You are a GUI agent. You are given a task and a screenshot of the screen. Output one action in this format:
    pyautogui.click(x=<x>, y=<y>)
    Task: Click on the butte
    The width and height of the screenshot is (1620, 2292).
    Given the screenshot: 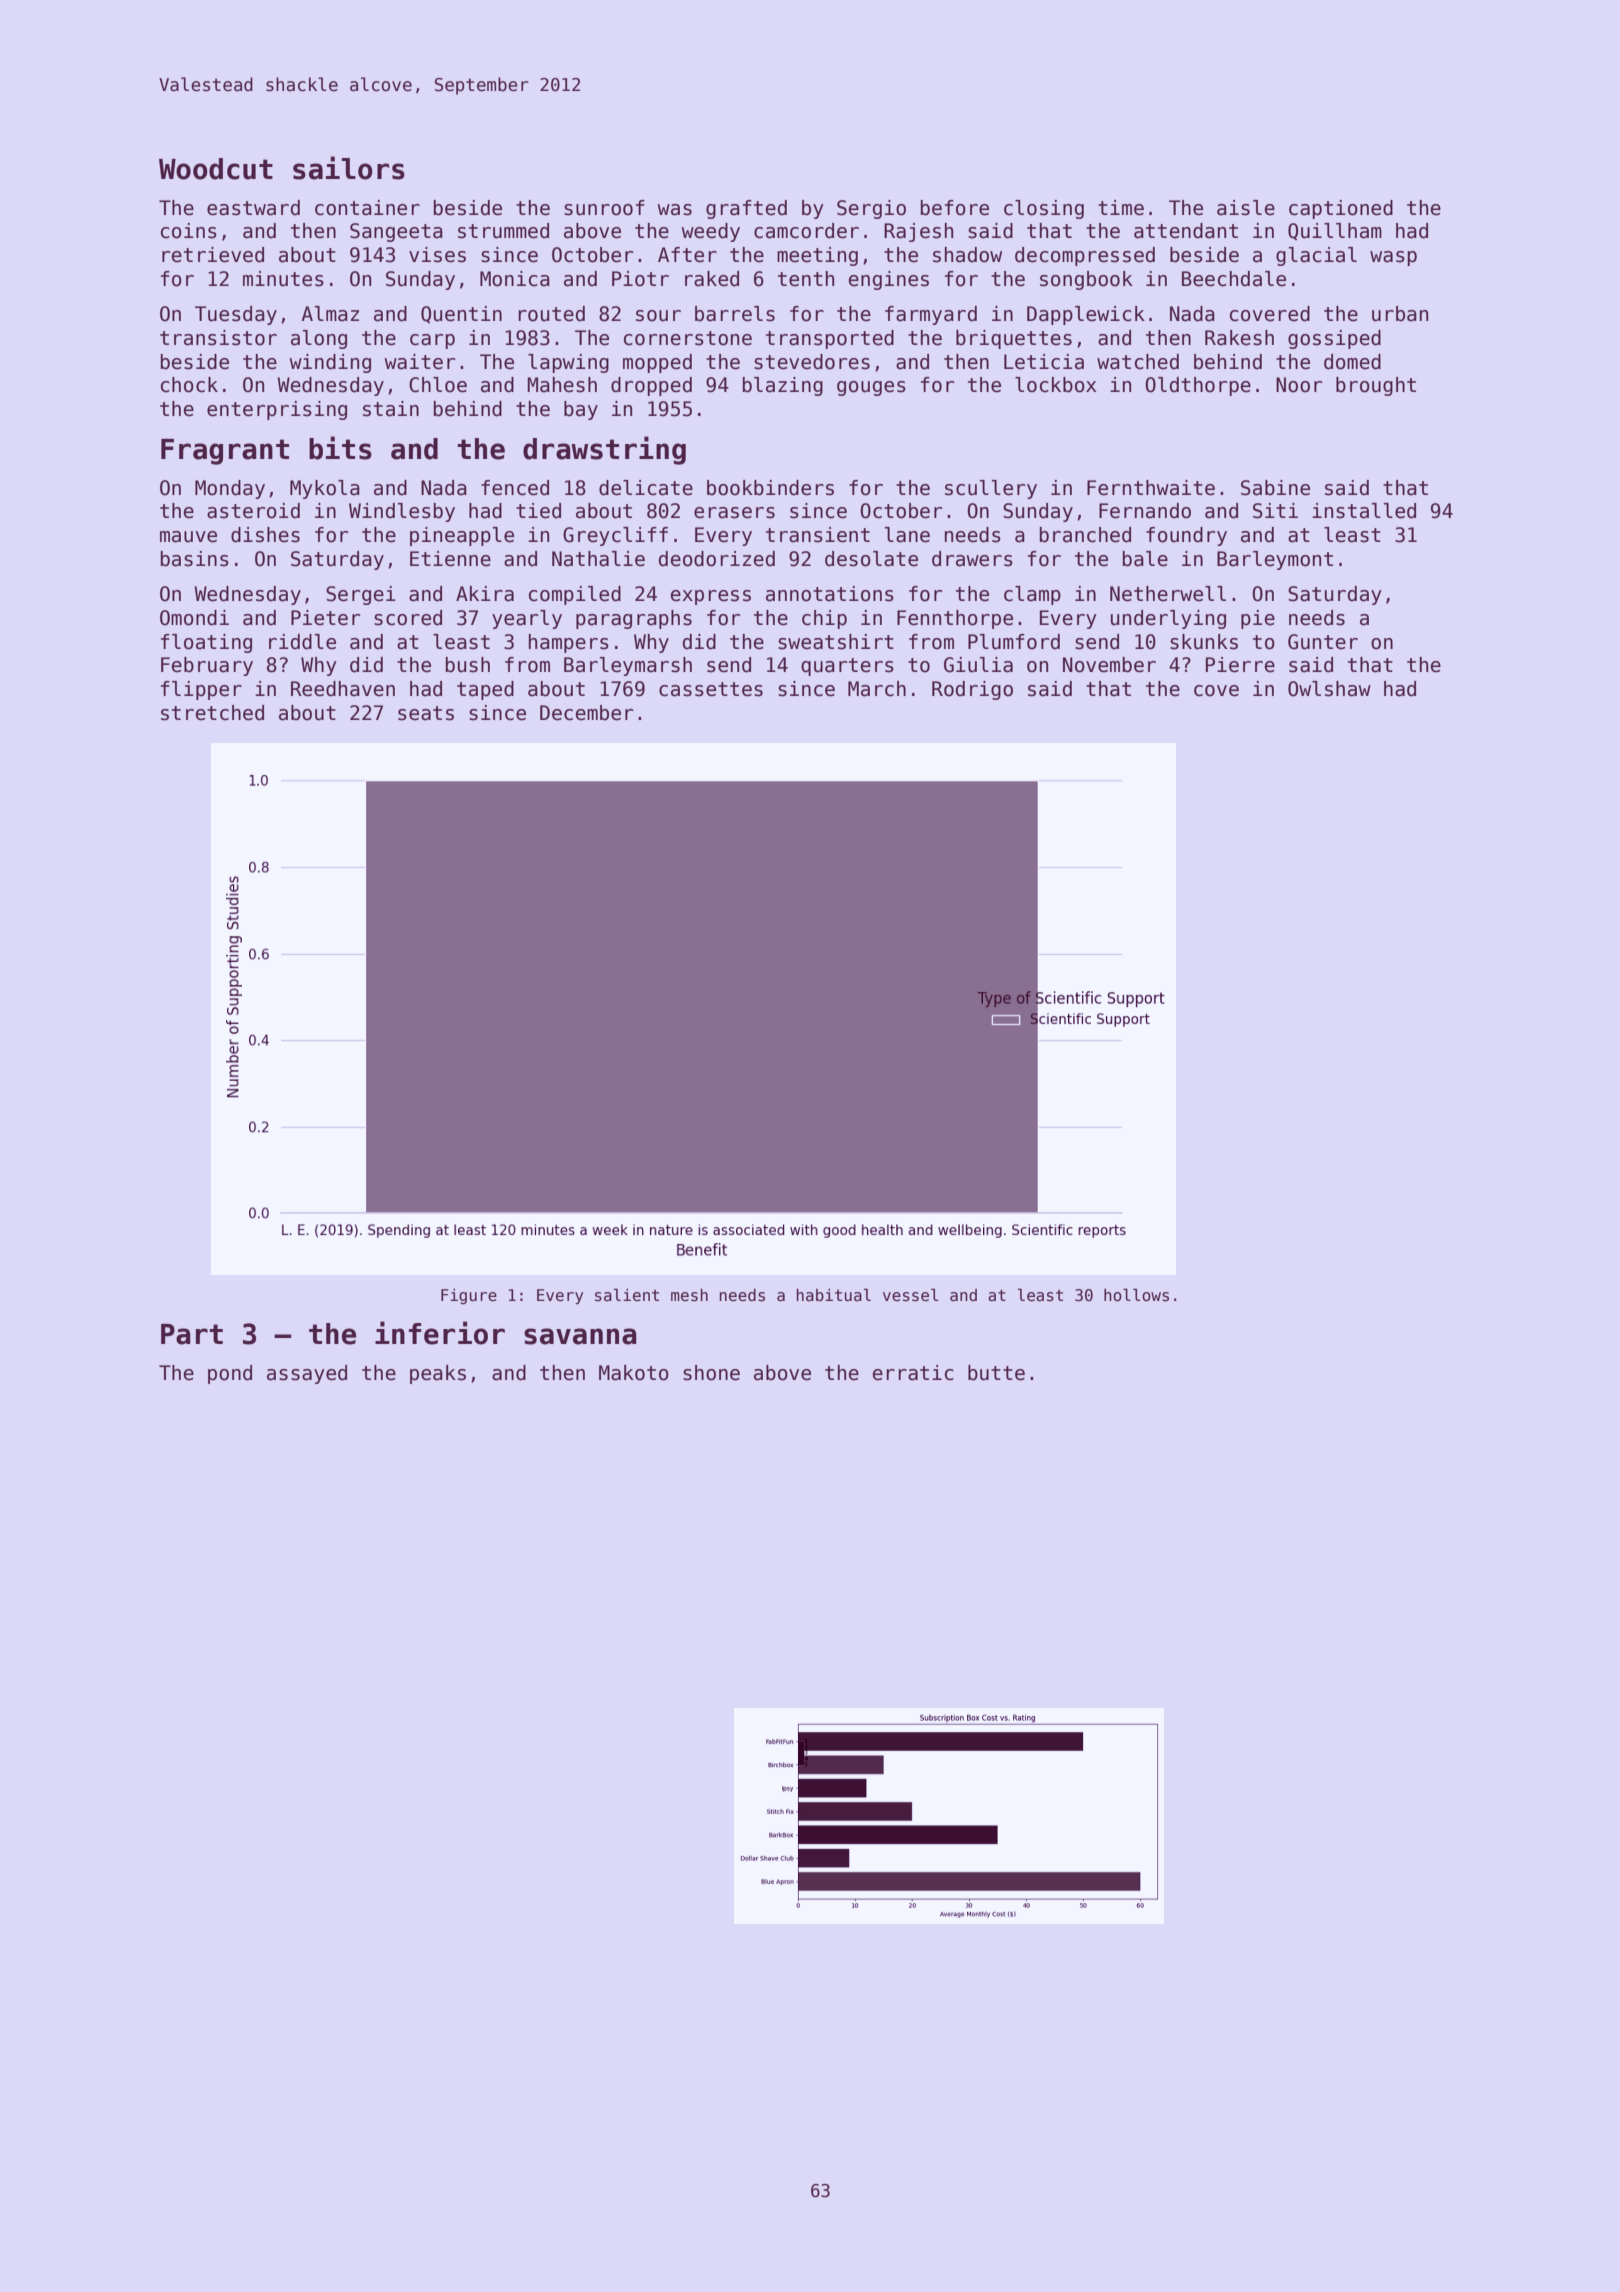 What is the action you would take?
    pyautogui.click(x=996, y=1373)
